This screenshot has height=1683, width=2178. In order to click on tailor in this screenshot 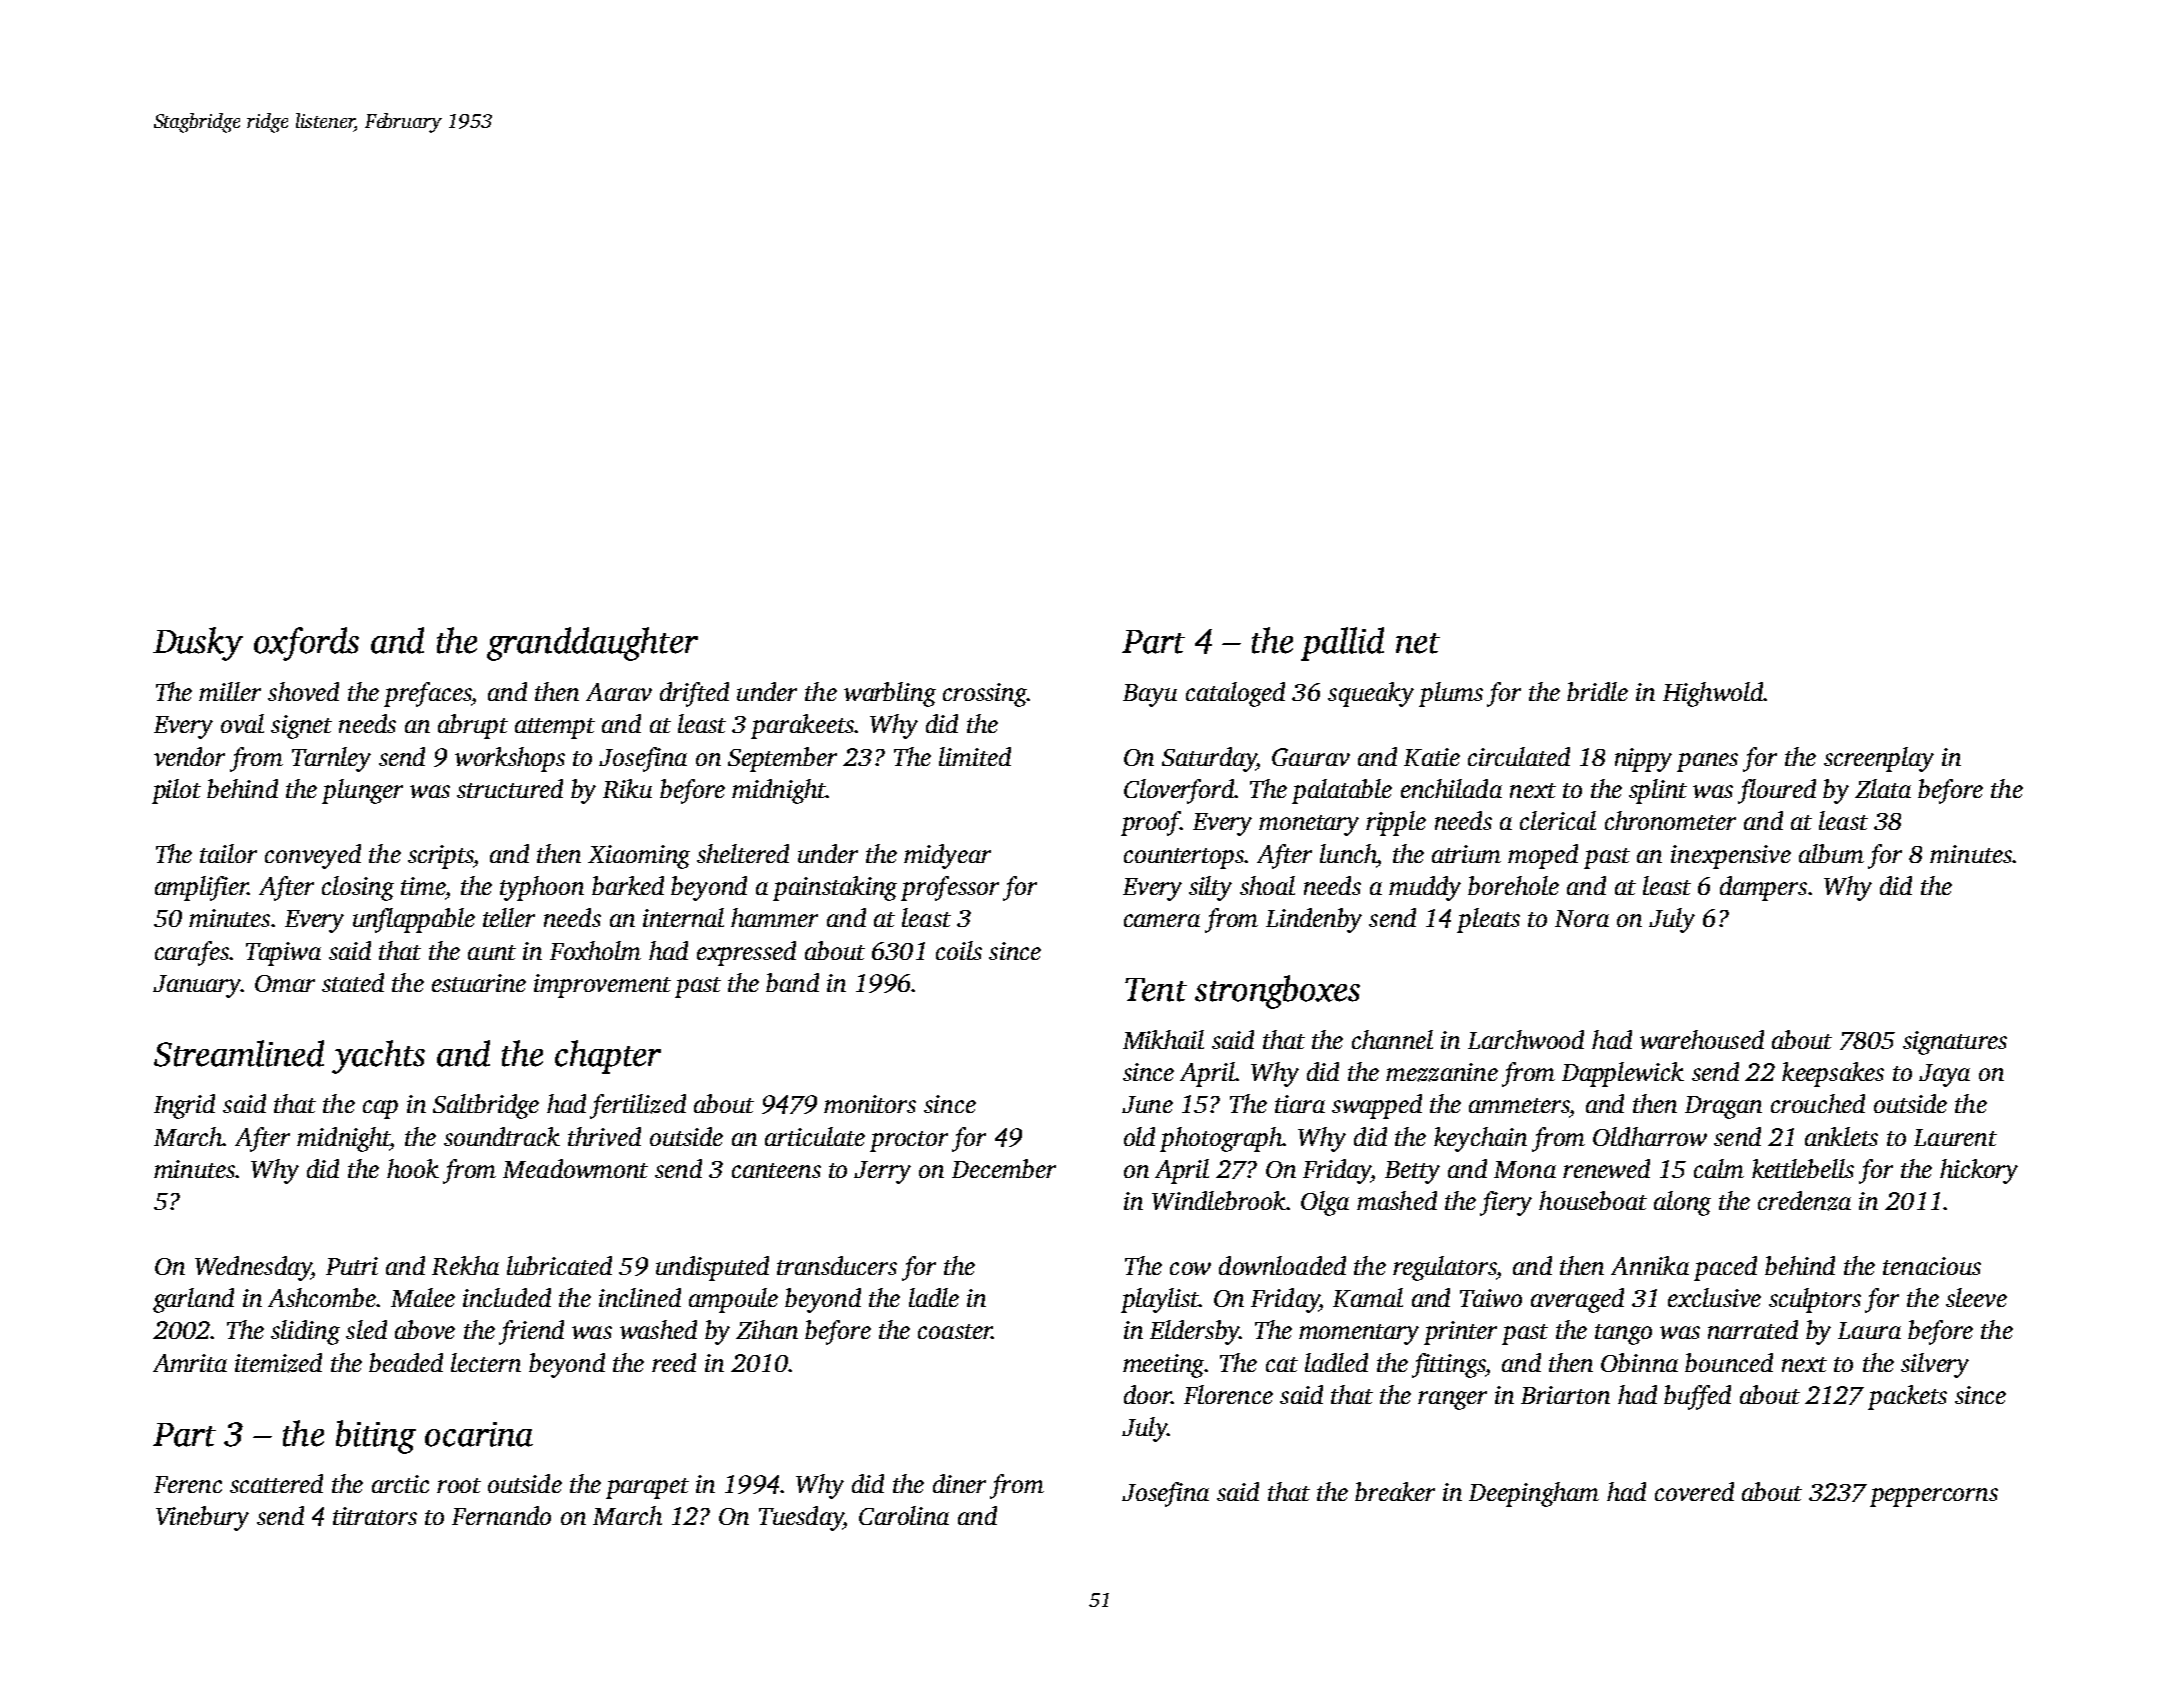, I will do `click(228, 853)`.
